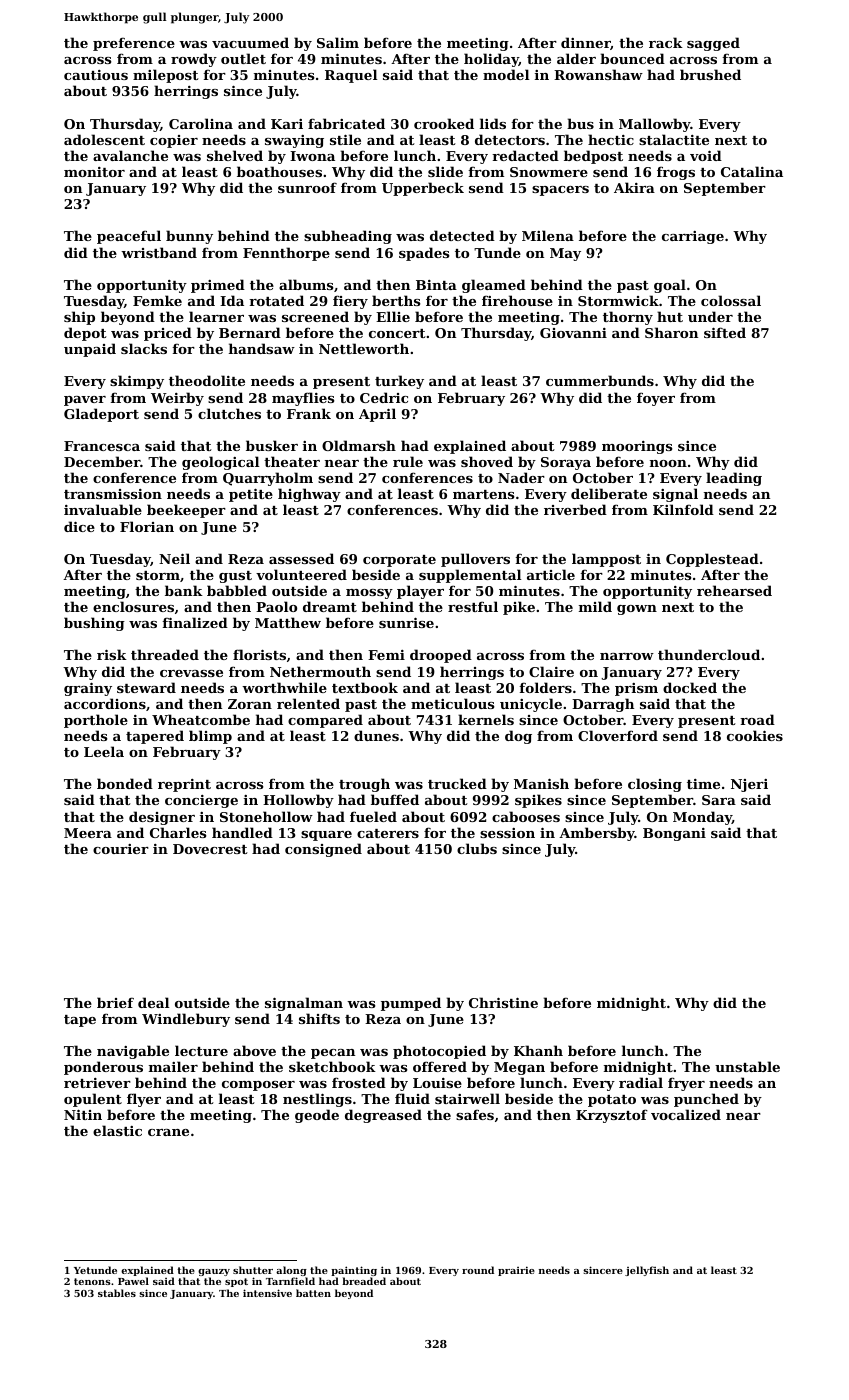 The width and height of the document is (849, 1400). I want to click on Femi, so click(386, 655).
